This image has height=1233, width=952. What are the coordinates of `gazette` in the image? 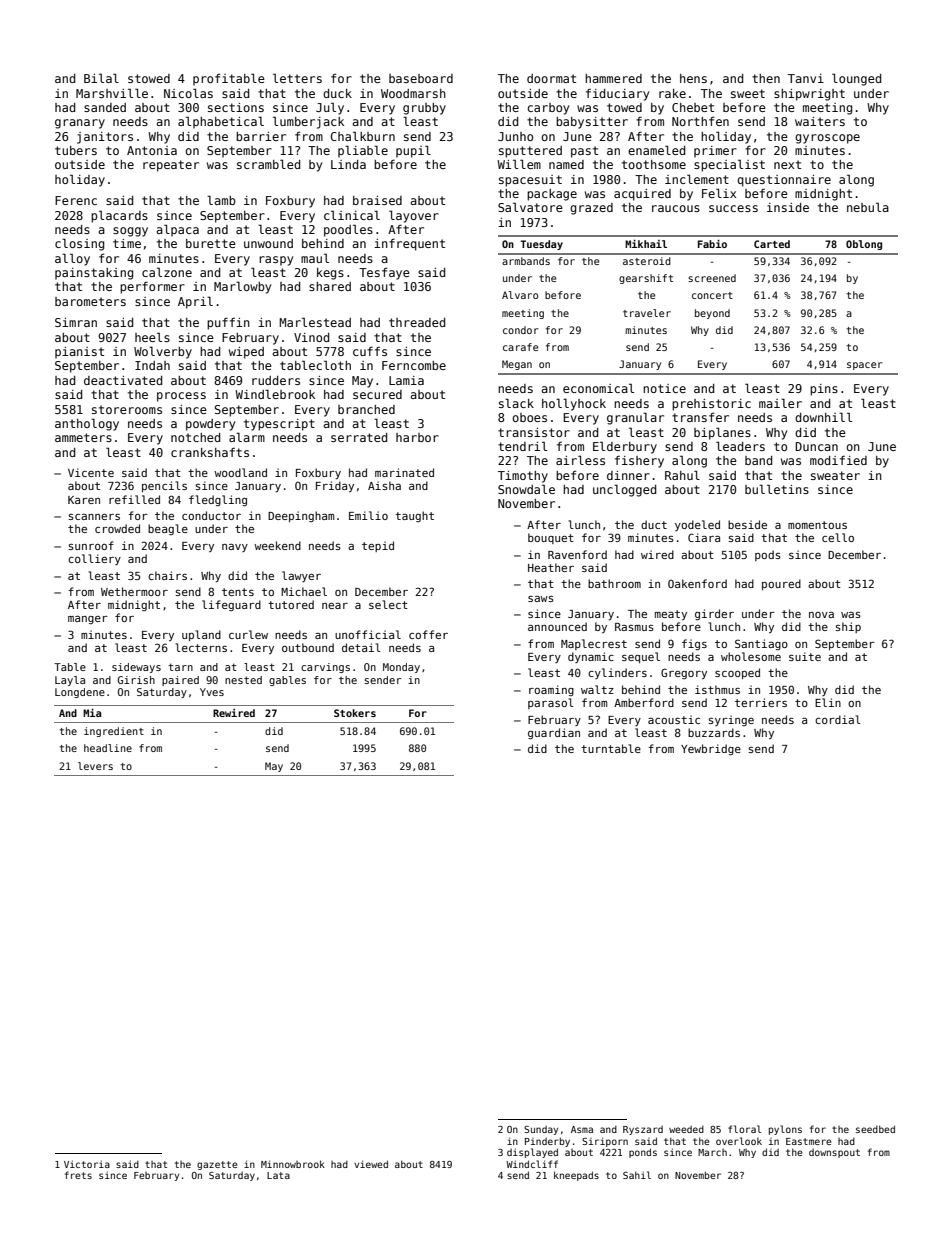 It's located at (217, 1165).
